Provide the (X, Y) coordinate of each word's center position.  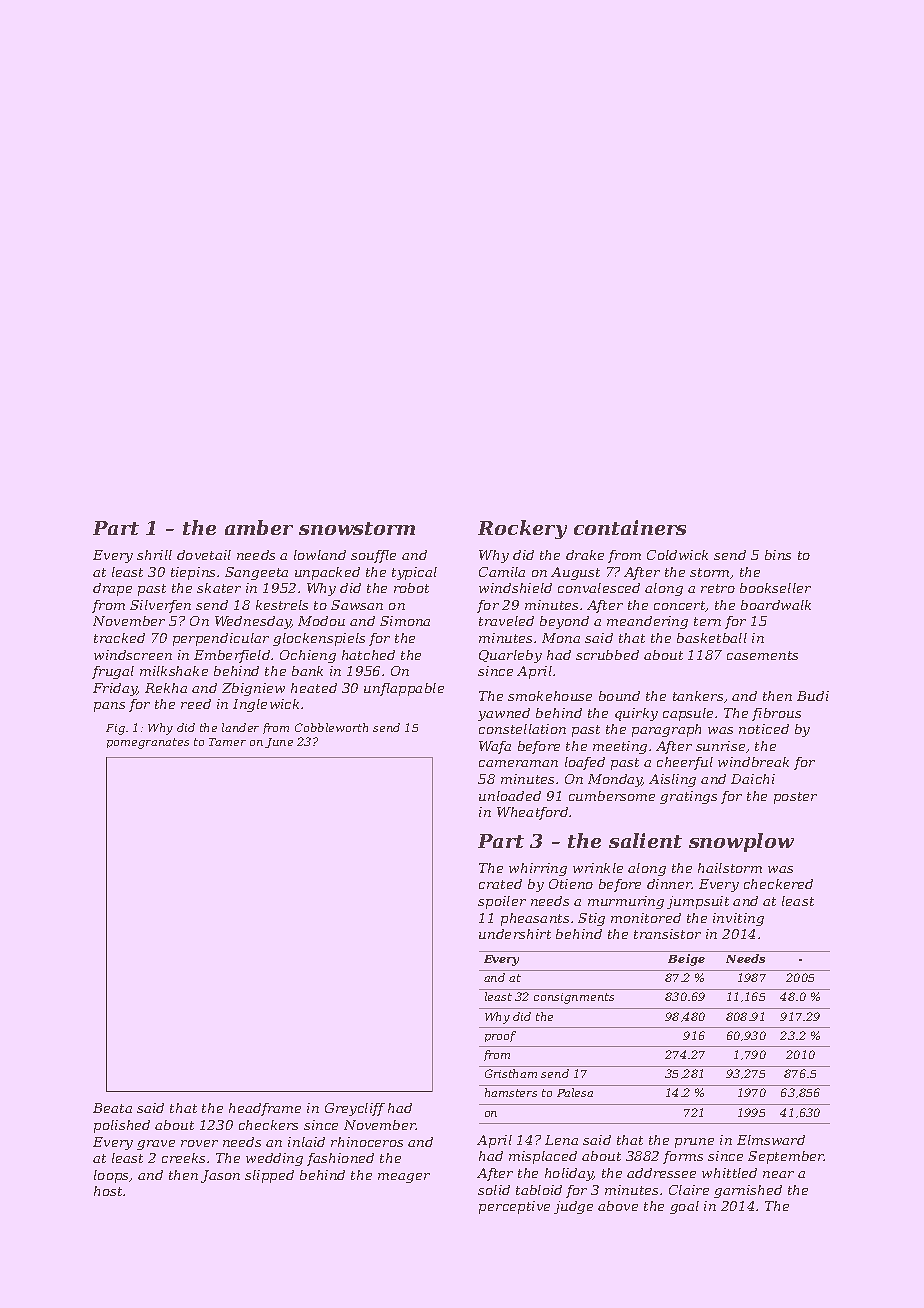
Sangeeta (256, 573)
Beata (112, 1108)
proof (500, 1036)
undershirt (515, 934)
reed (196, 704)
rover (199, 1143)
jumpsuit (698, 902)
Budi (813, 696)
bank (307, 671)
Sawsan (357, 605)
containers (630, 527)
